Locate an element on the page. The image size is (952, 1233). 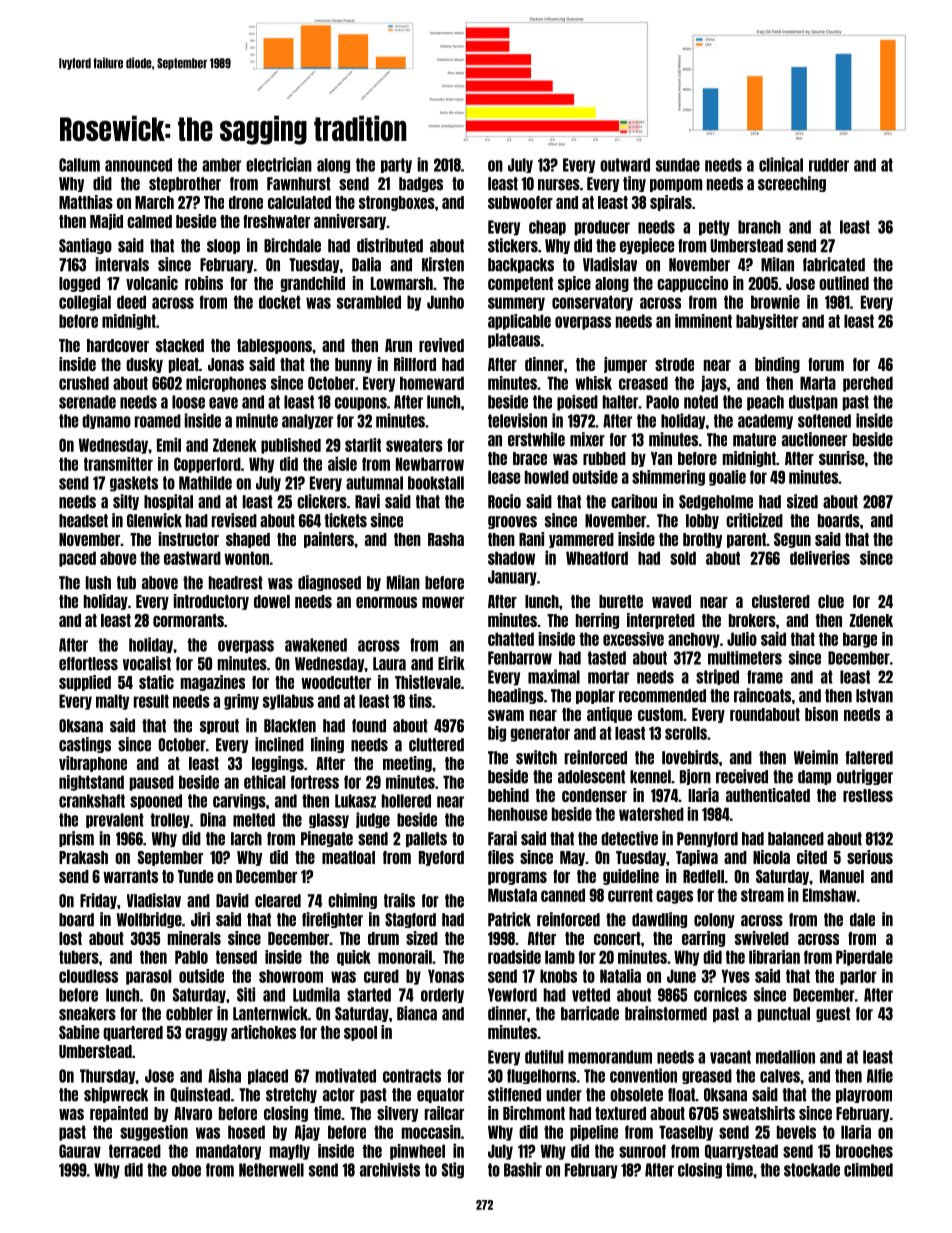
big is located at coordinates (497, 734).
